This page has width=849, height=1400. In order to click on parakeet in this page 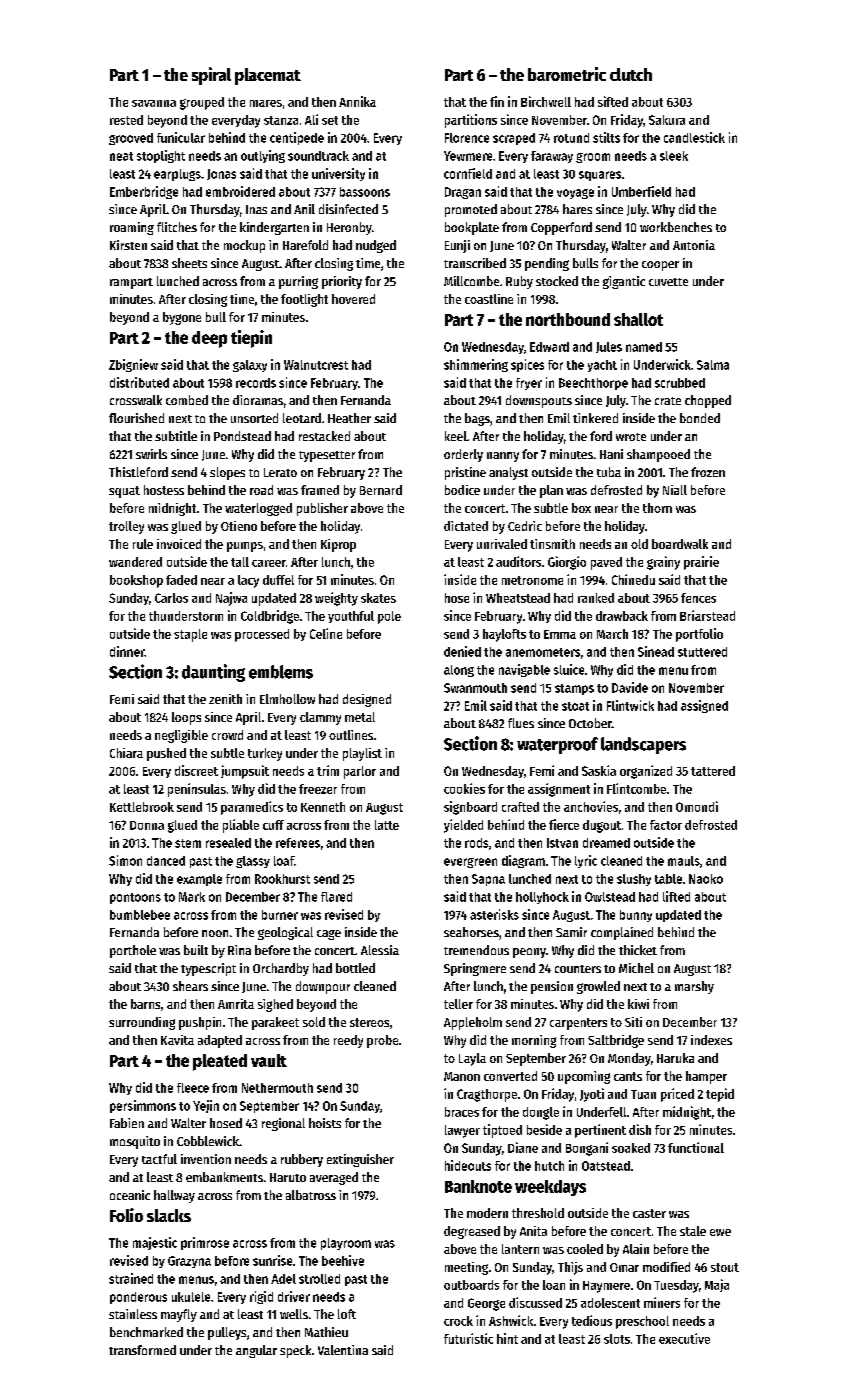, I will do `click(275, 1023)`.
